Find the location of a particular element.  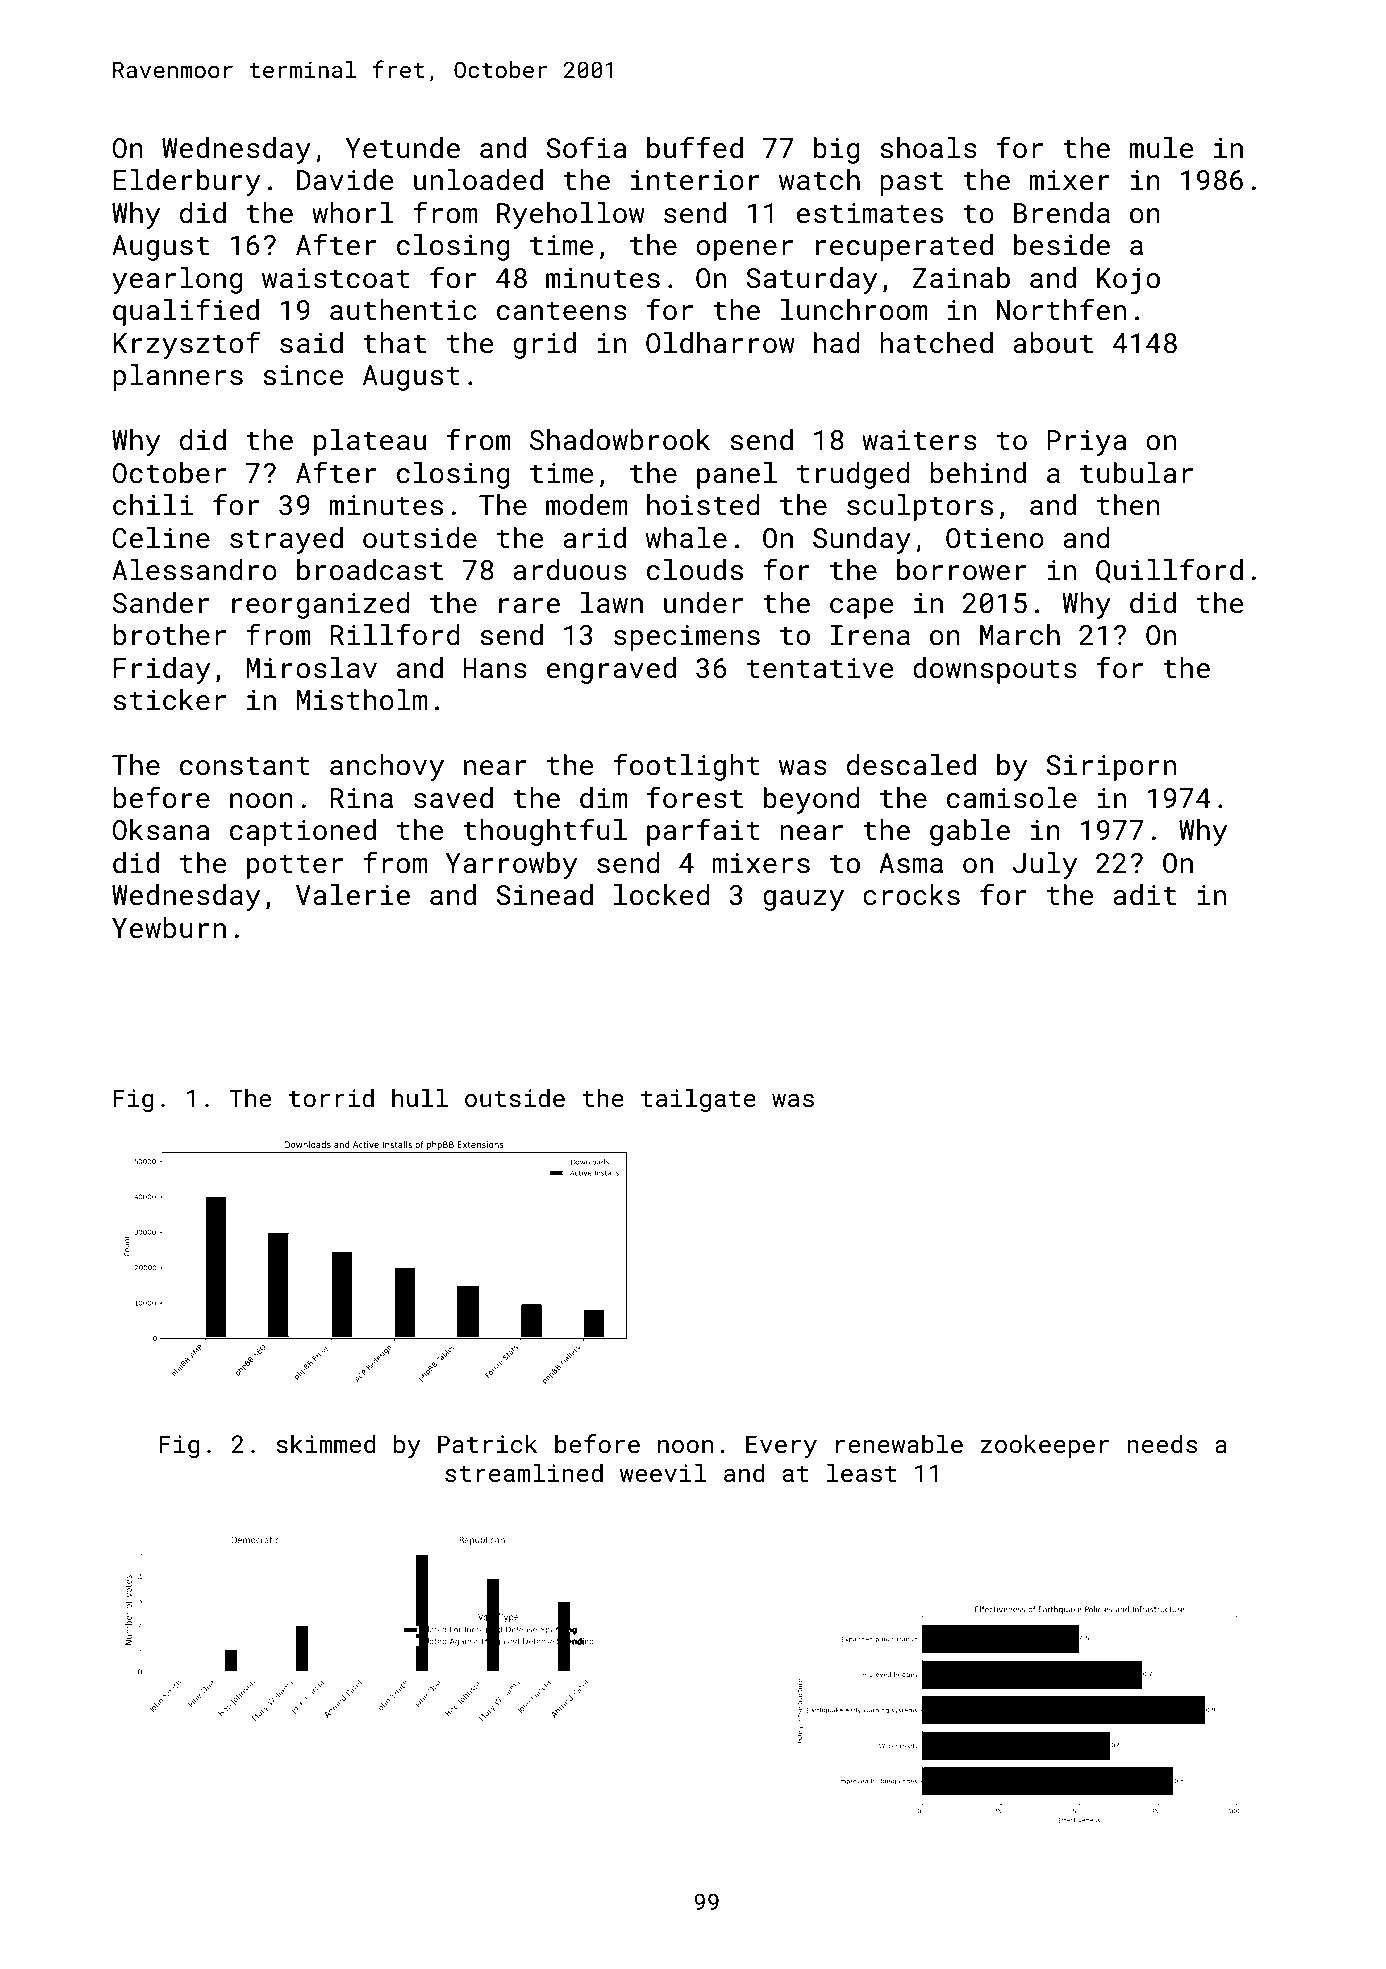

crocks is located at coordinates (911, 895).
